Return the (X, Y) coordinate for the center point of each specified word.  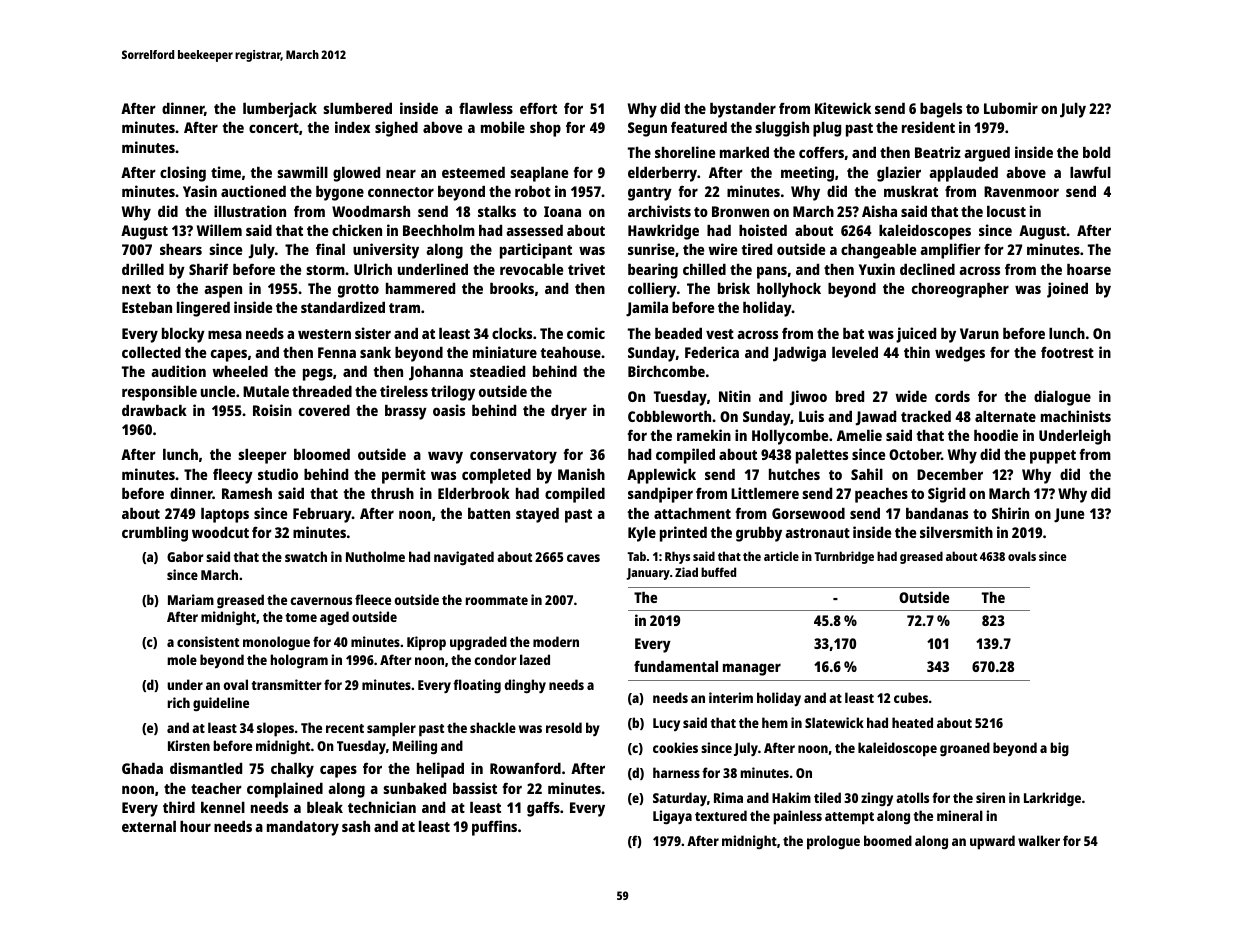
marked (744, 152)
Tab (636, 556)
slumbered (357, 108)
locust (1006, 211)
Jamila (647, 309)
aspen (223, 291)
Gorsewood (808, 513)
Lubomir (1011, 108)
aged (334, 618)
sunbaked (414, 788)
